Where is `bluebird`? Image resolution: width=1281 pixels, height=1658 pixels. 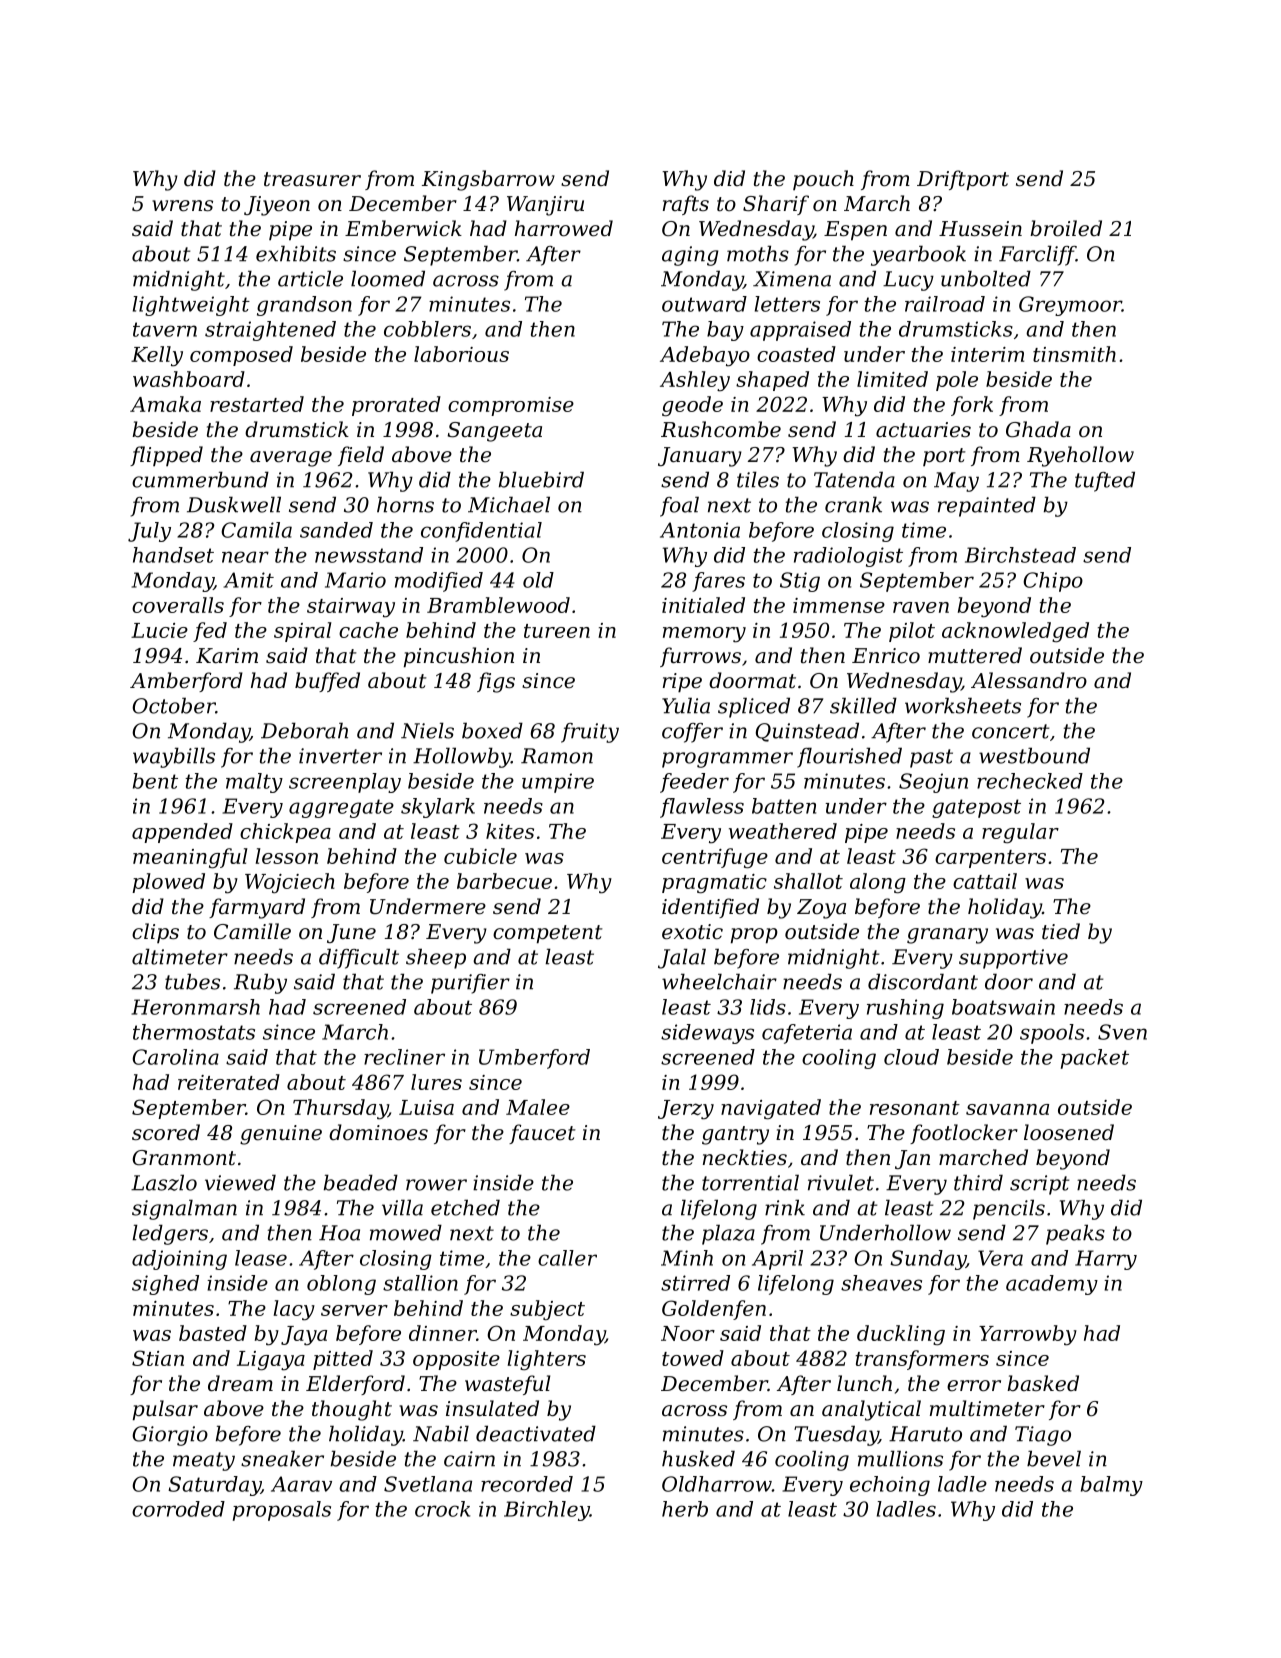
bluebird is located at coordinates (541, 479).
